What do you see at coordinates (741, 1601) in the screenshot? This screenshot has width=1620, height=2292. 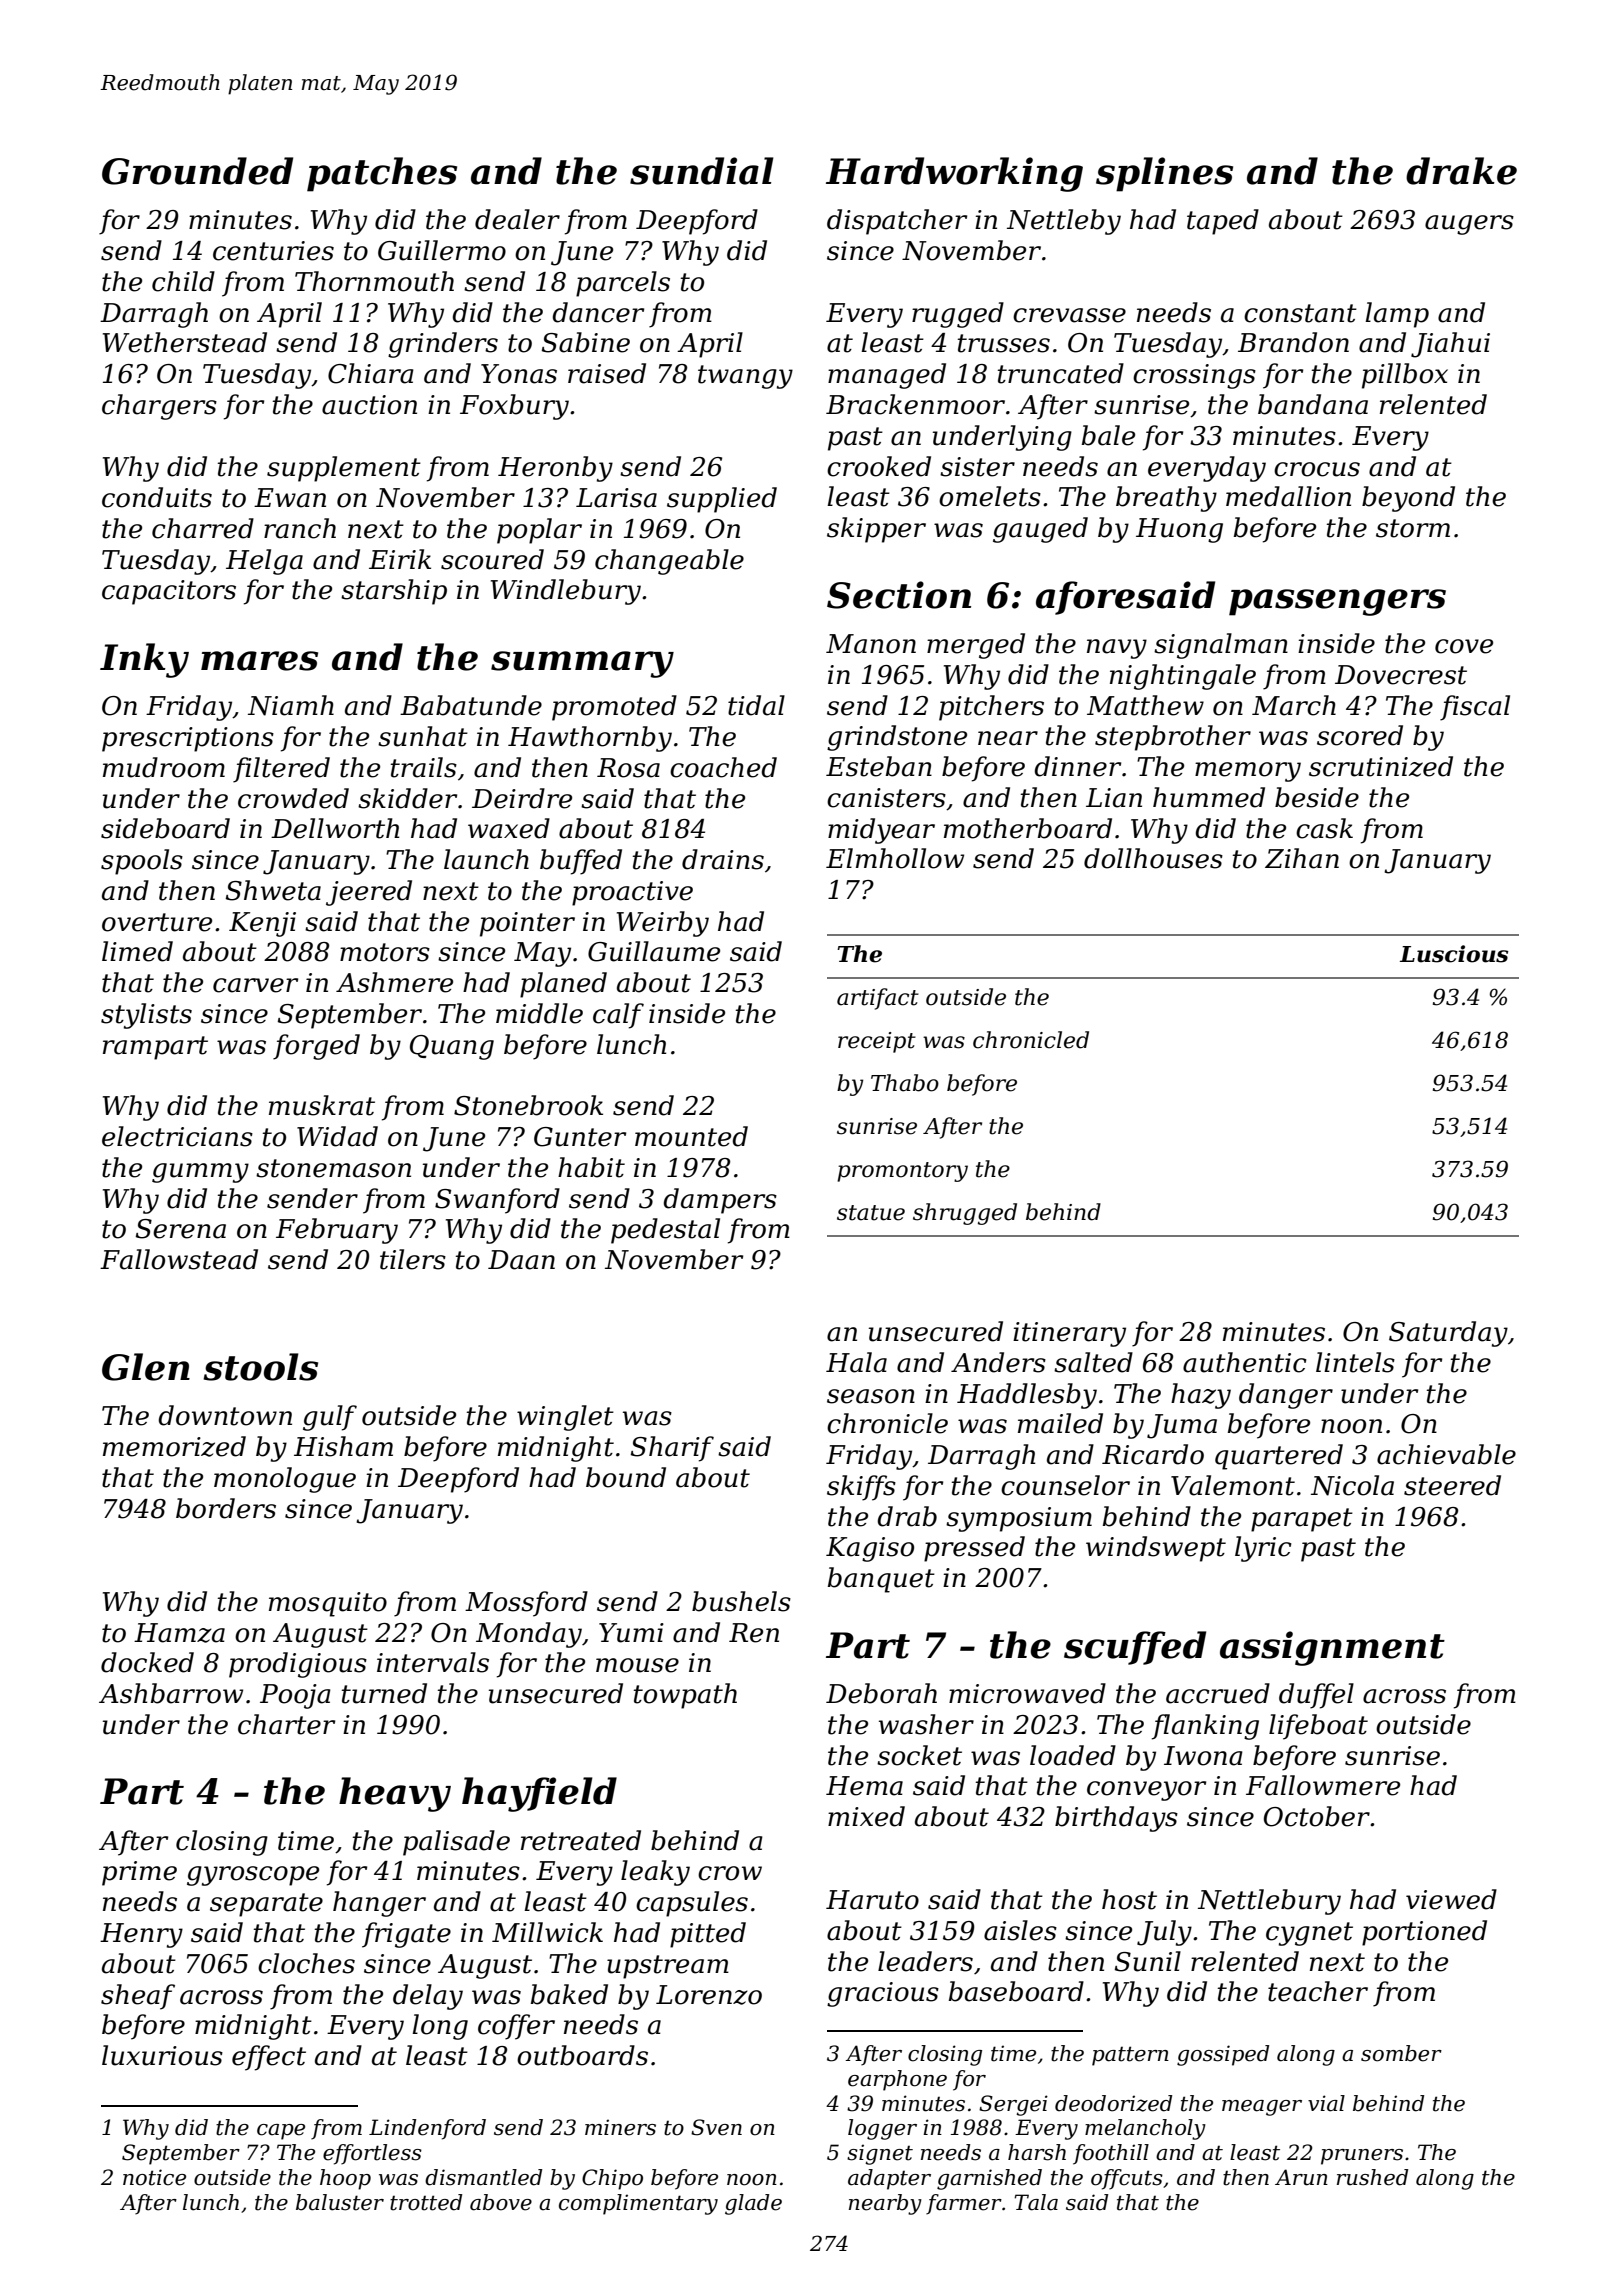 I see `bushels` at bounding box center [741, 1601].
